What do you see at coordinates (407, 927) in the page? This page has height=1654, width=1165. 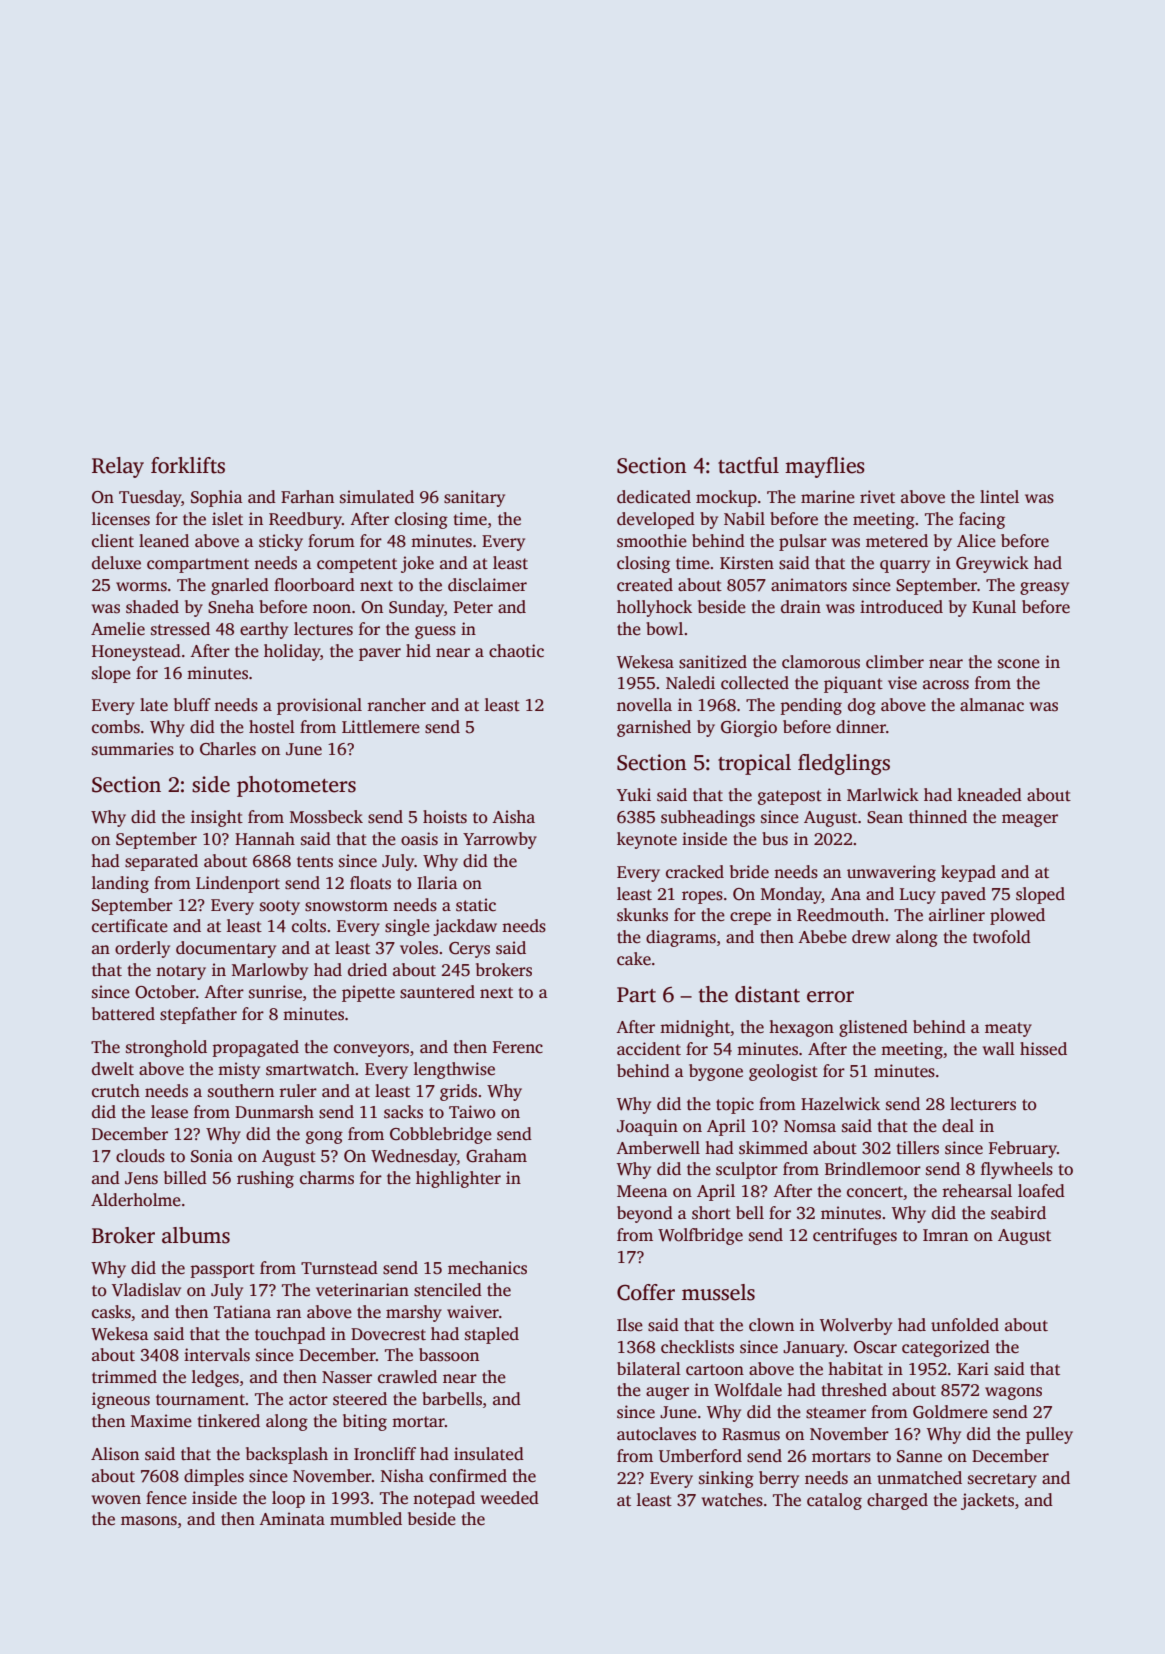 I see `single` at bounding box center [407, 927].
